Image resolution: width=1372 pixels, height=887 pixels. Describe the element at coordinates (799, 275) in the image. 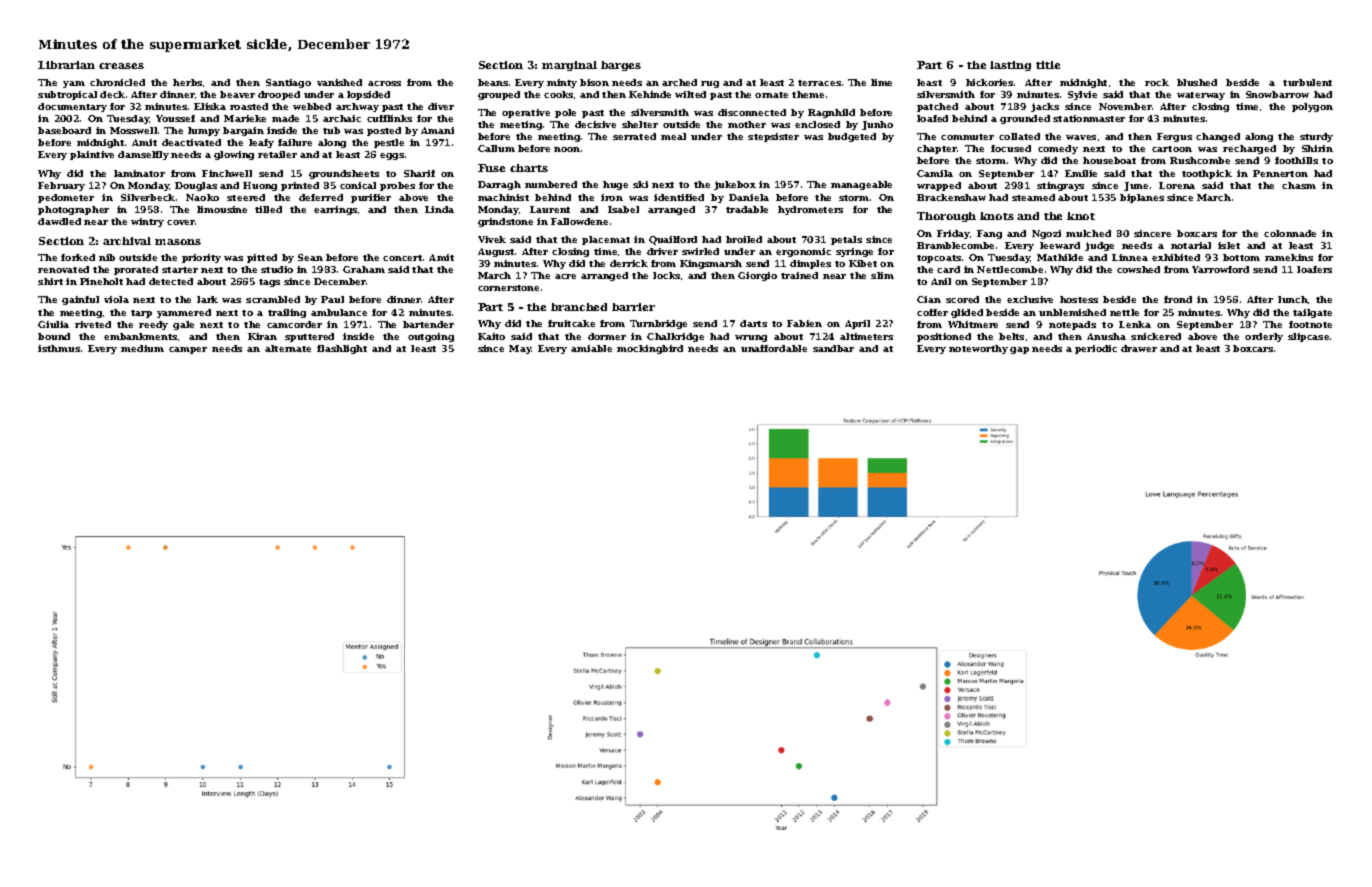

I see `trained` at that location.
